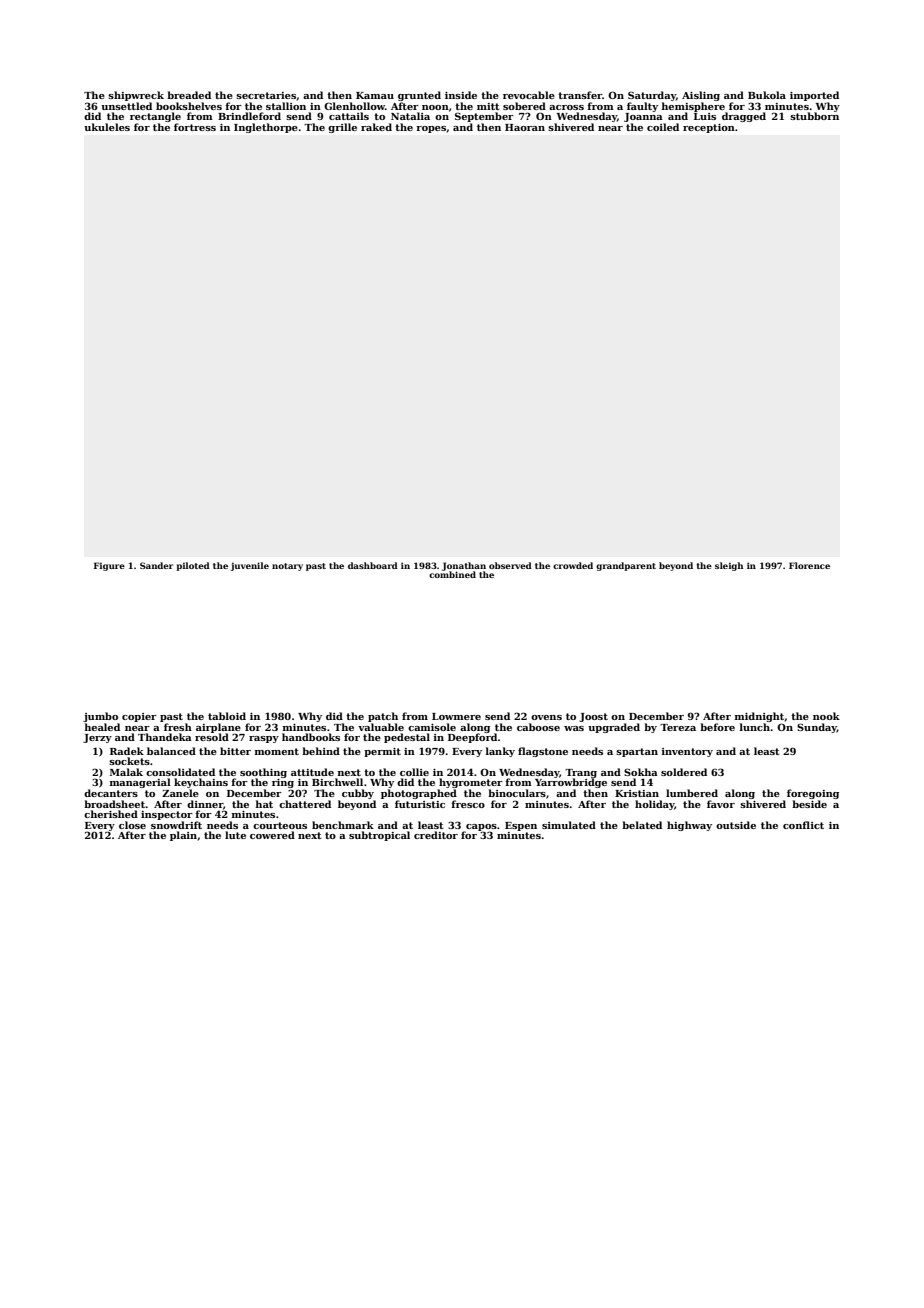 This document has width=924, height=1308. Describe the element at coordinates (464, 566) in the document. I see `Jonathan` at that location.
